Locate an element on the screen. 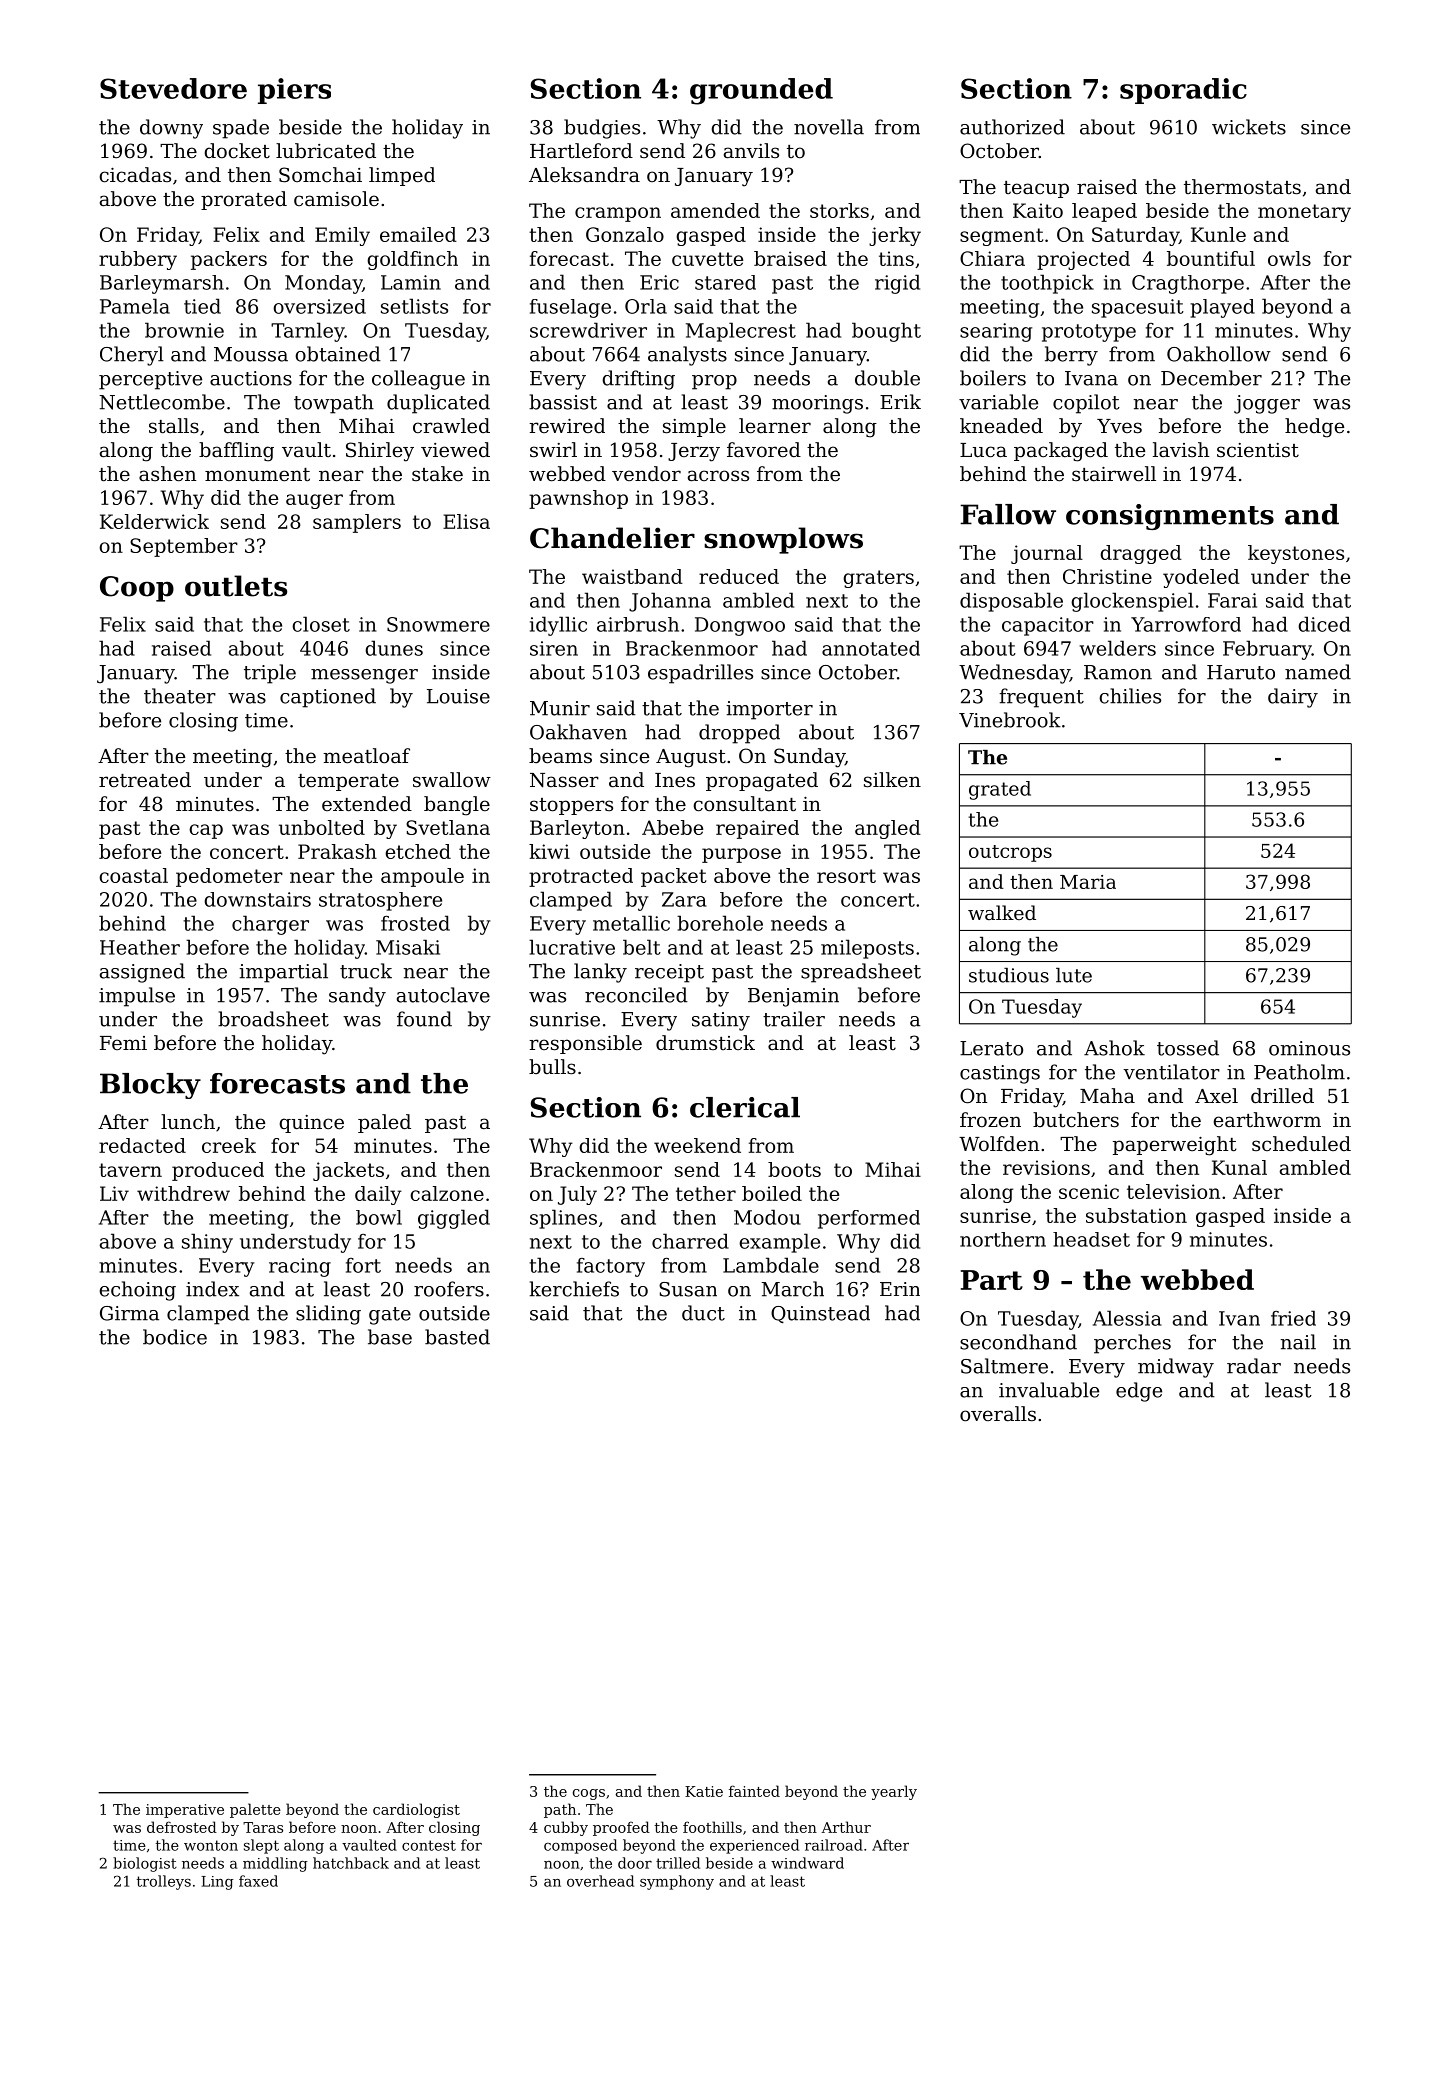 This screenshot has height=2100, width=1450. Quinstead is located at coordinates (820, 1314).
